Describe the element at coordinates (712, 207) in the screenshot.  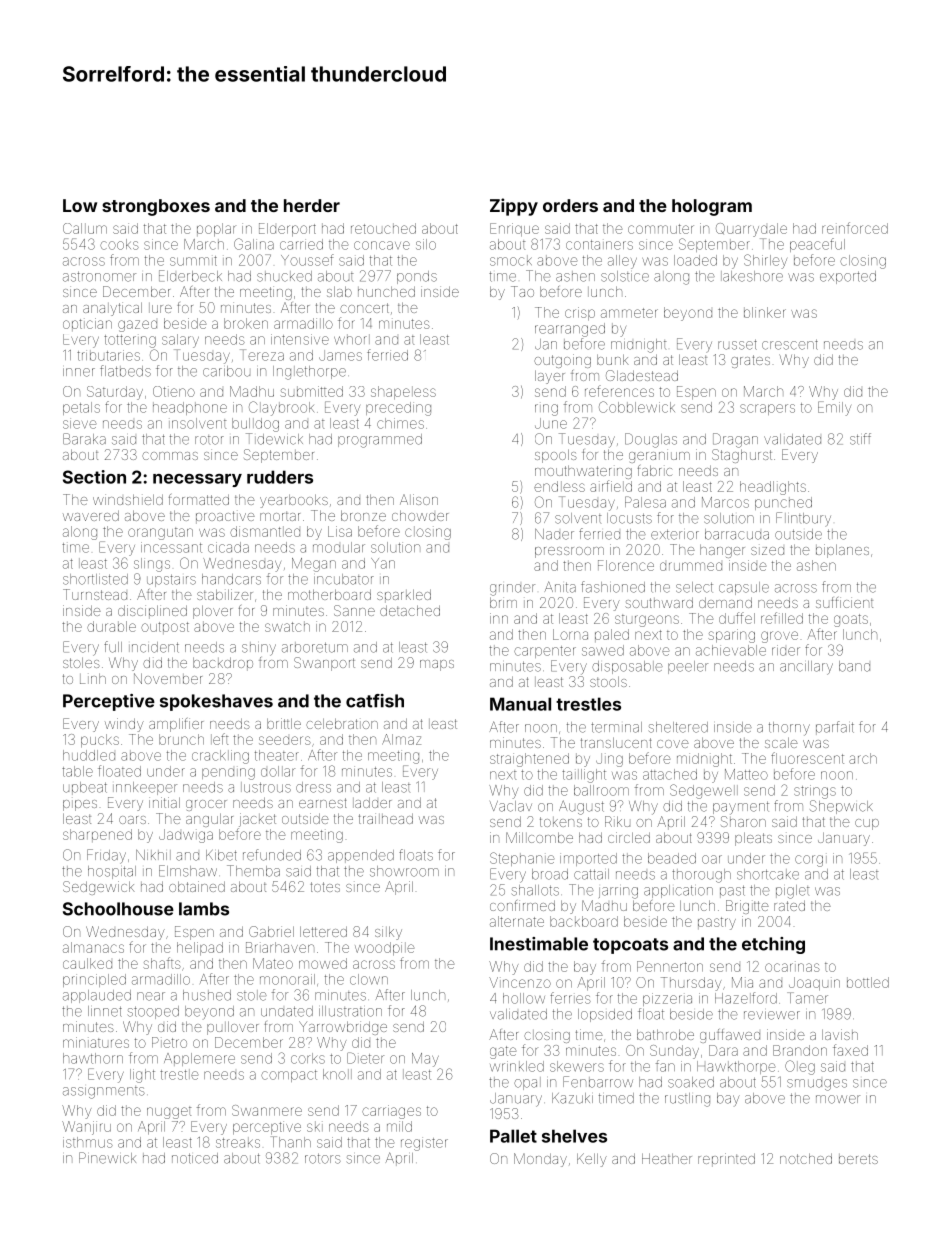
I see `hologram` at that location.
